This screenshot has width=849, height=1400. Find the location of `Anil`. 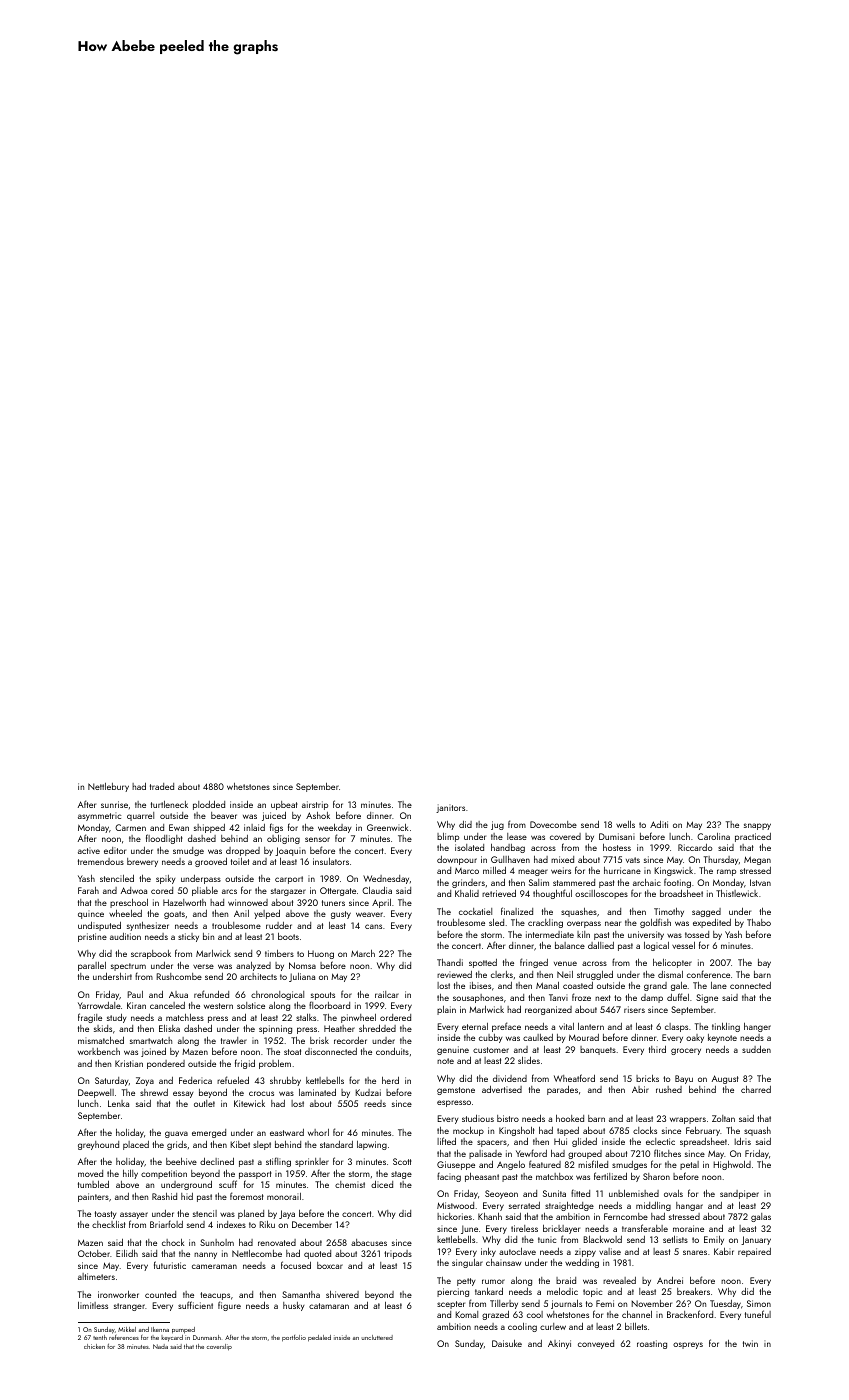

Anil is located at coordinates (241, 913).
